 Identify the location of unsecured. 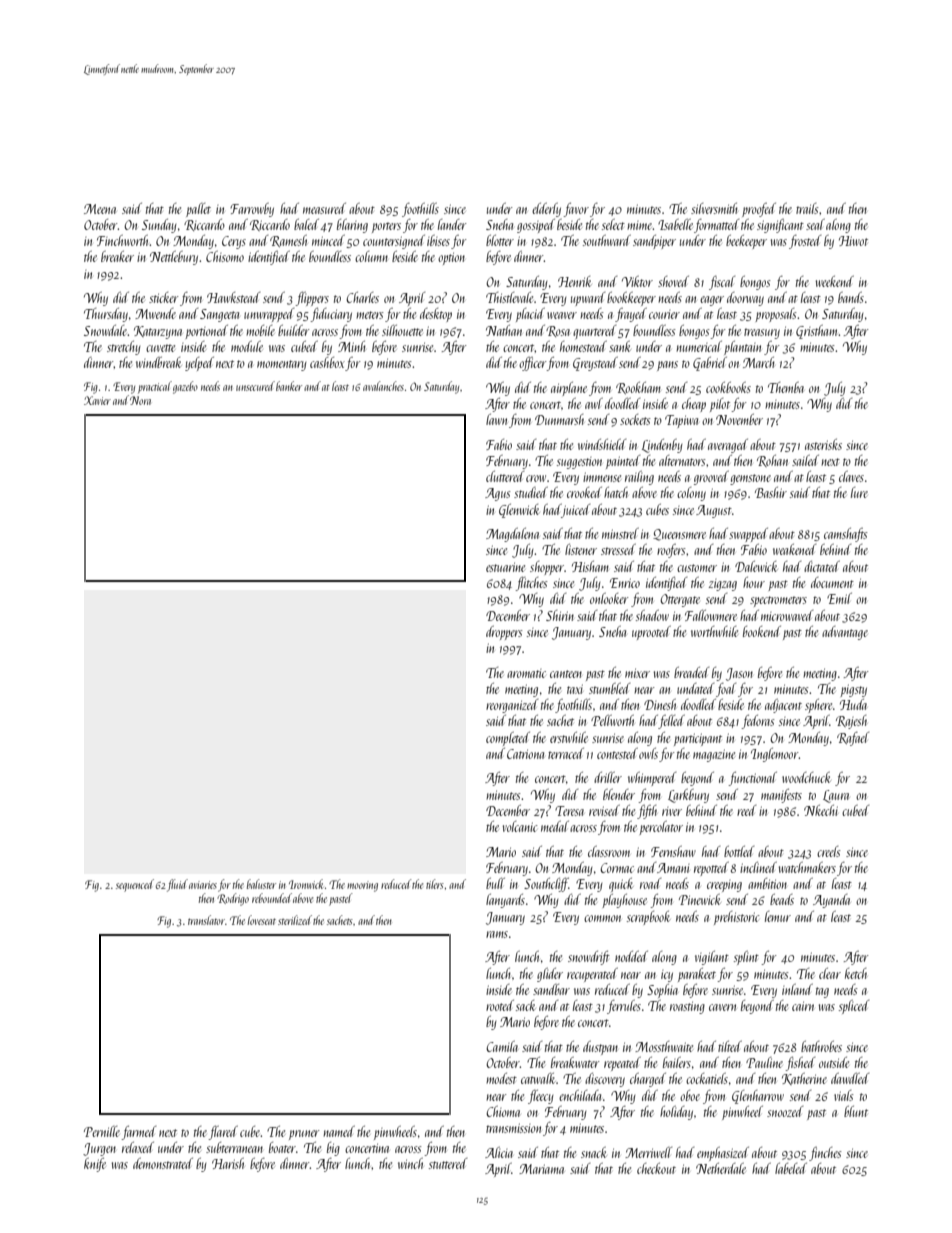
(255, 386).
